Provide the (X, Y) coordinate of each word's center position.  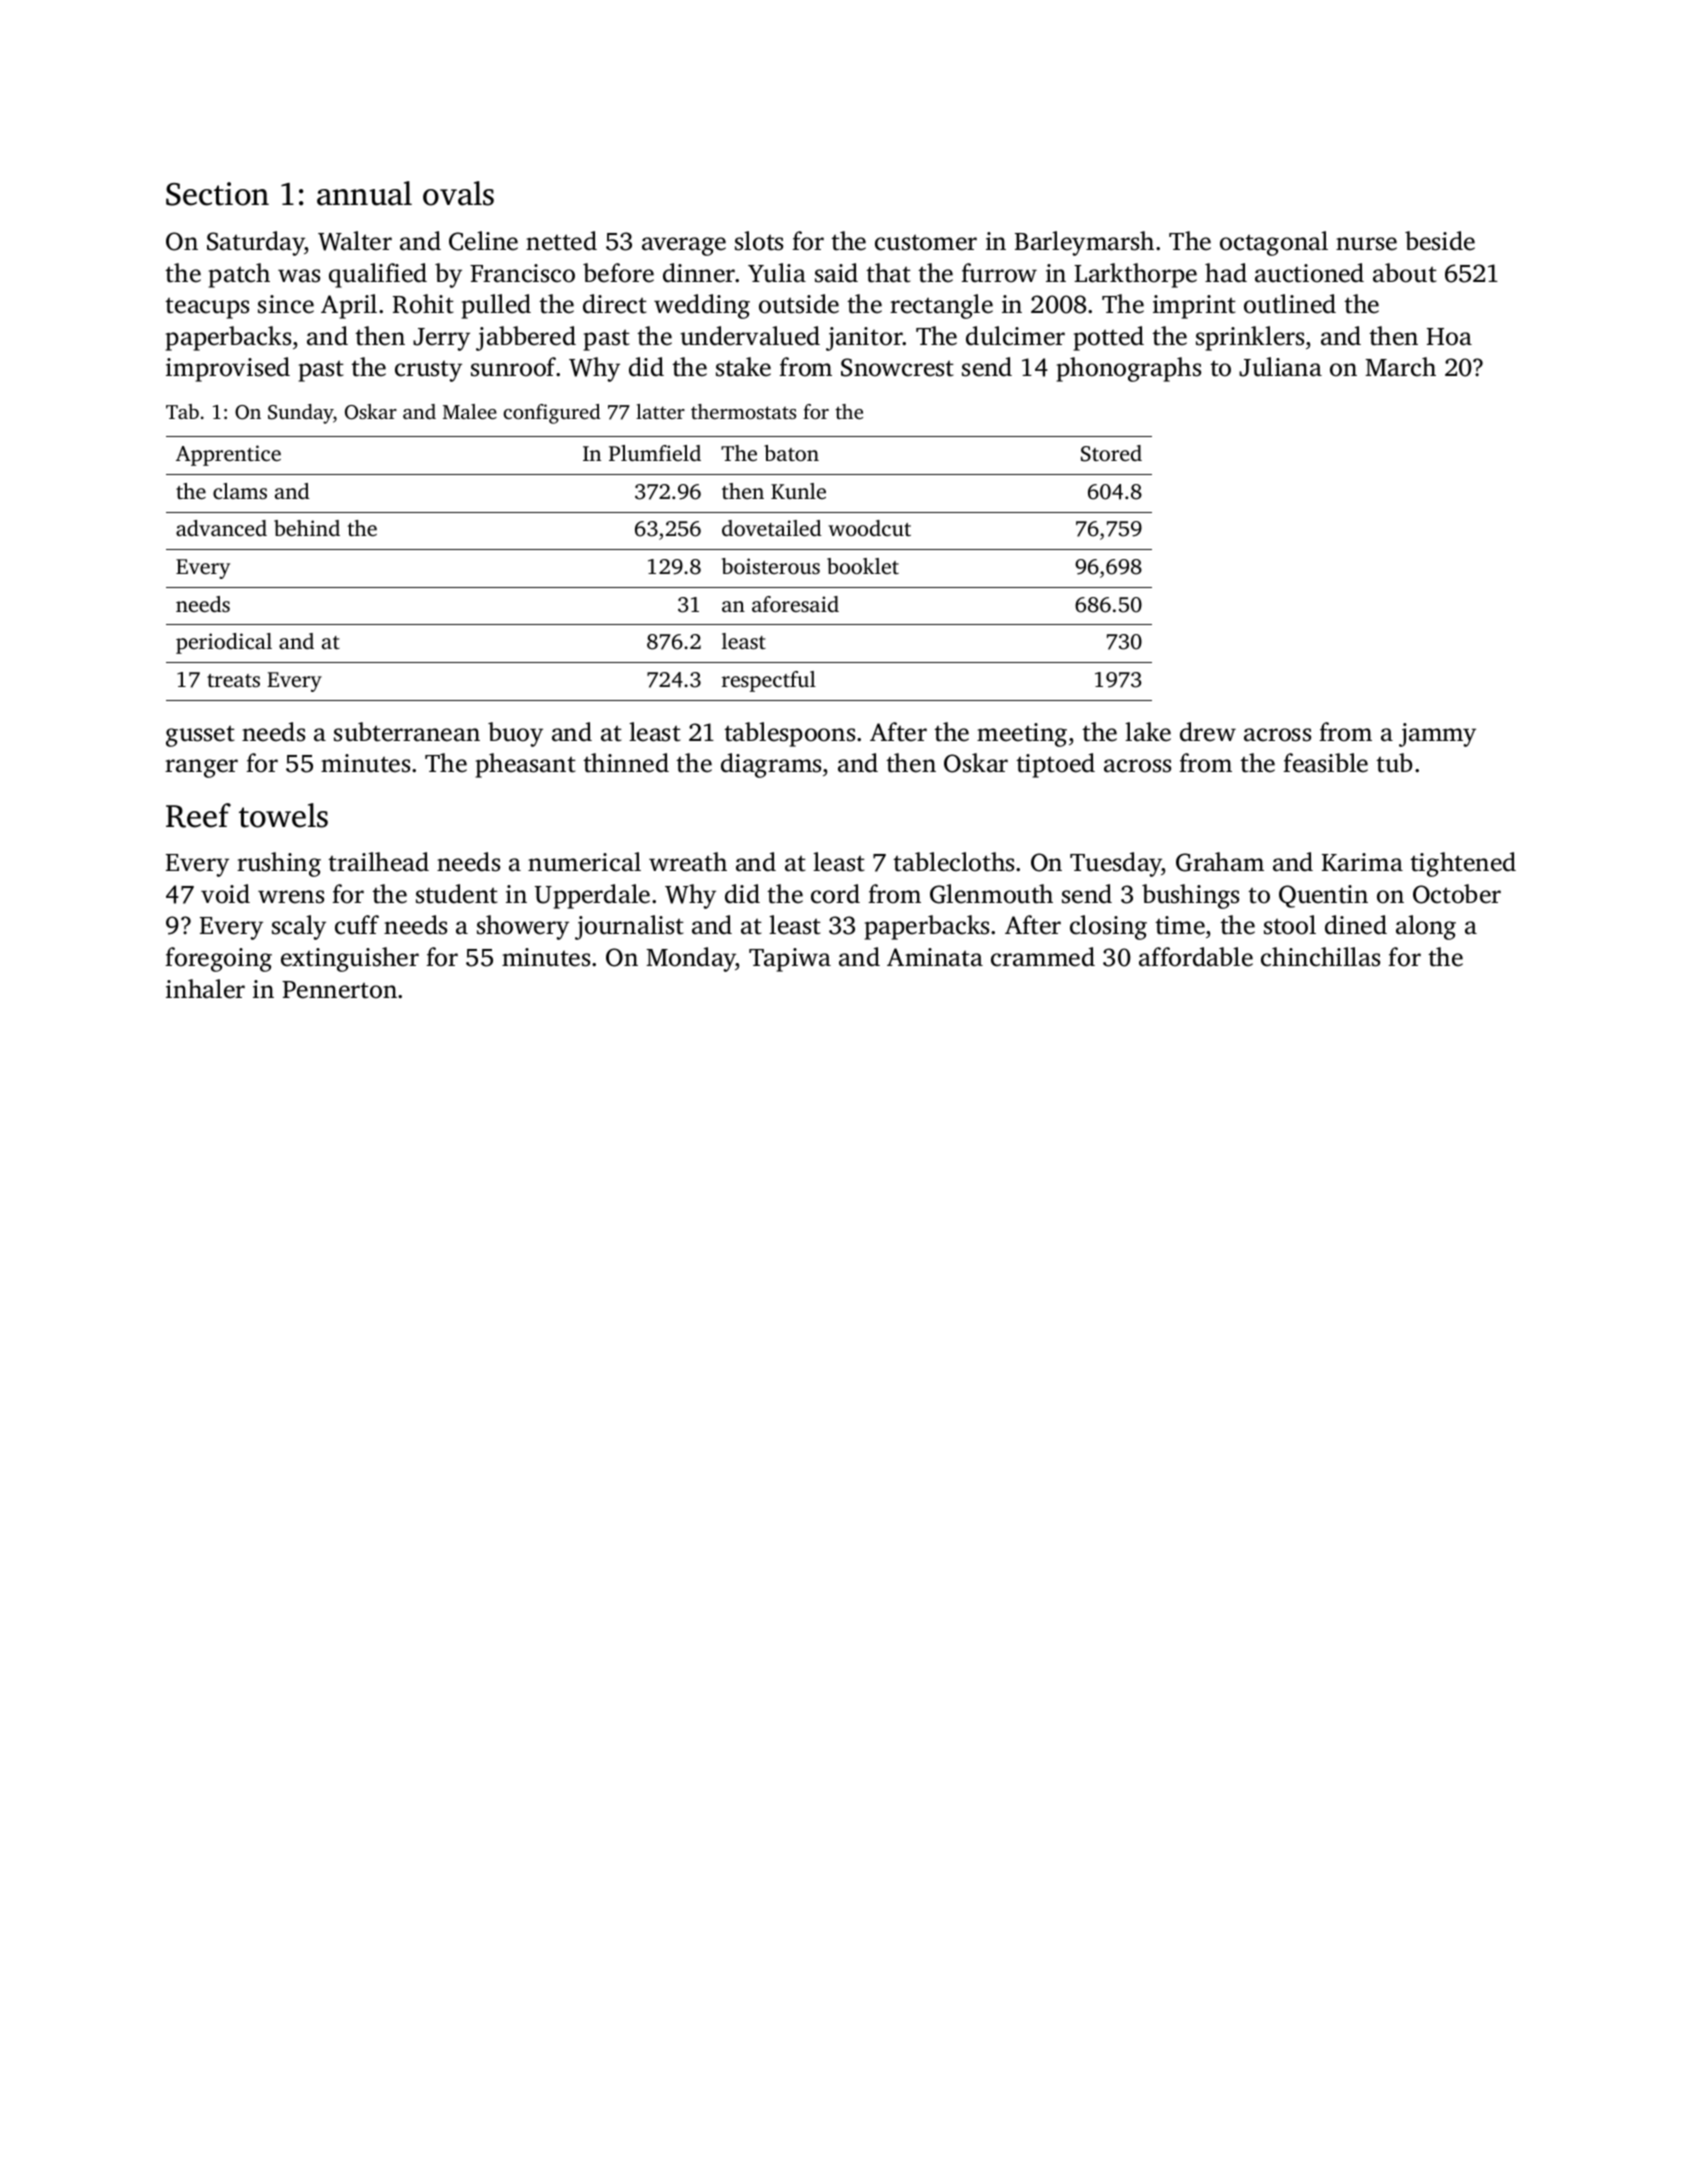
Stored (1111, 453)
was (299, 276)
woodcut (869, 528)
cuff (357, 925)
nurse (1366, 244)
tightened (1463, 864)
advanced (221, 528)
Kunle (798, 491)
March (1400, 367)
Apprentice (228, 455)
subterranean (407, 732)
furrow (999, 273)
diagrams (771, 765)
